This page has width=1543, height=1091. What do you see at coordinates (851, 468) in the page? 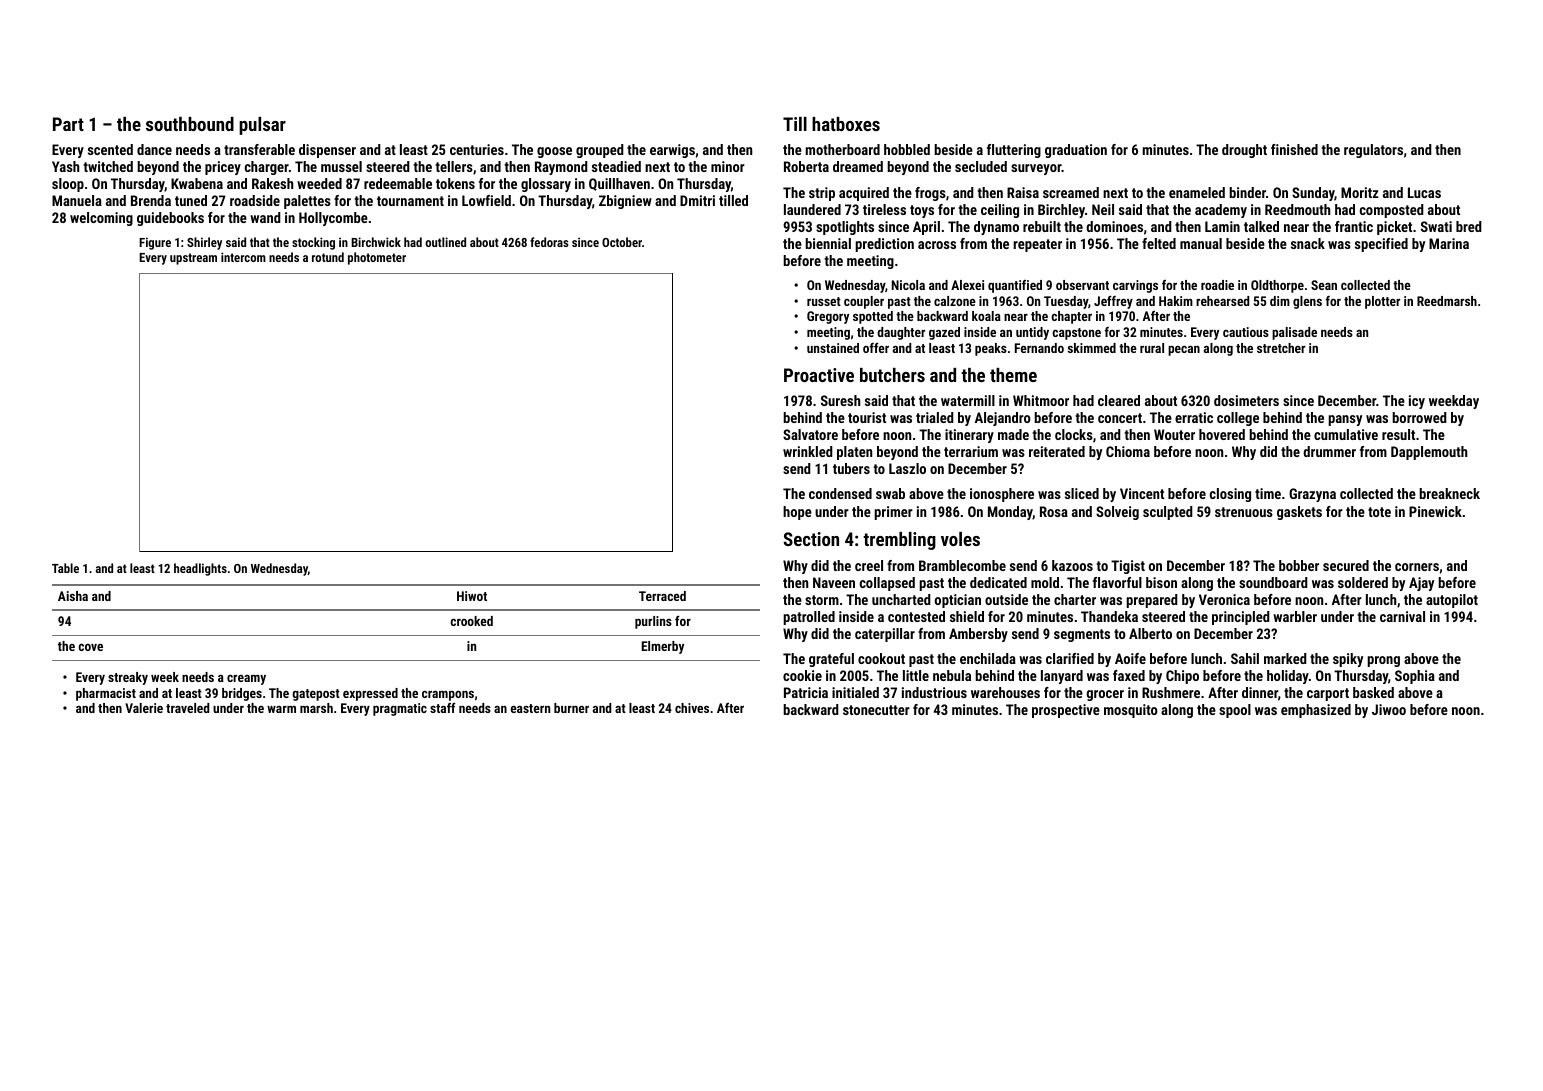
I see `tubers` at bounding box center [851, 468].
